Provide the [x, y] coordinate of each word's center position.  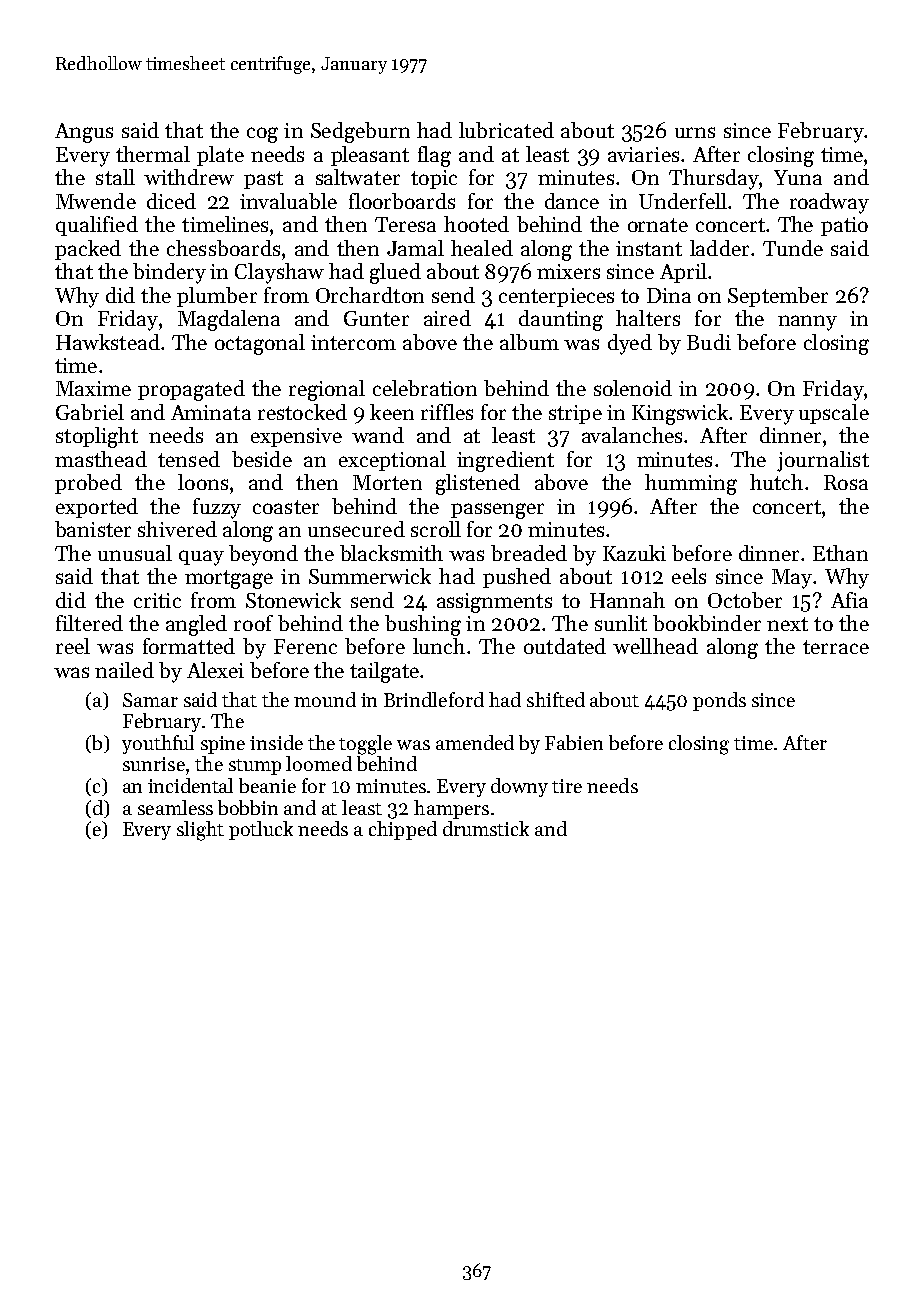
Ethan [840, 553]
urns [695, 132]
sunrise [154, 764]
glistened [478, 484]
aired [447, 318]
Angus [84, 133]
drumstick [486, 828]
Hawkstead [108, 342]
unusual [135, 553]
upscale [834, 414]
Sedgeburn [360, 132]
